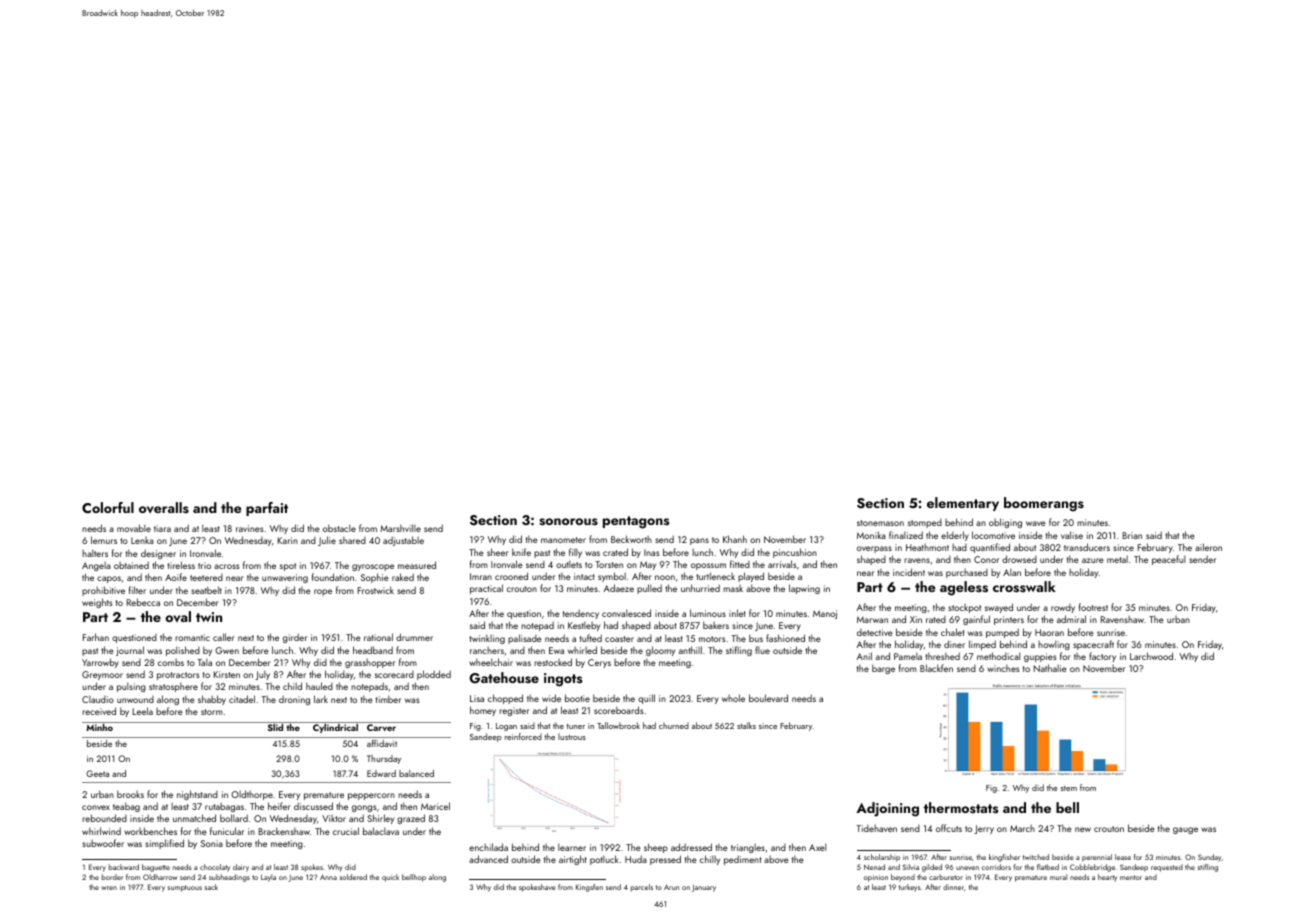 The width and height of the document is (1308, 924). What do you see at coordinates (435, 806) in the document?
I see `Maricel` at bounding box center [435, 806].
